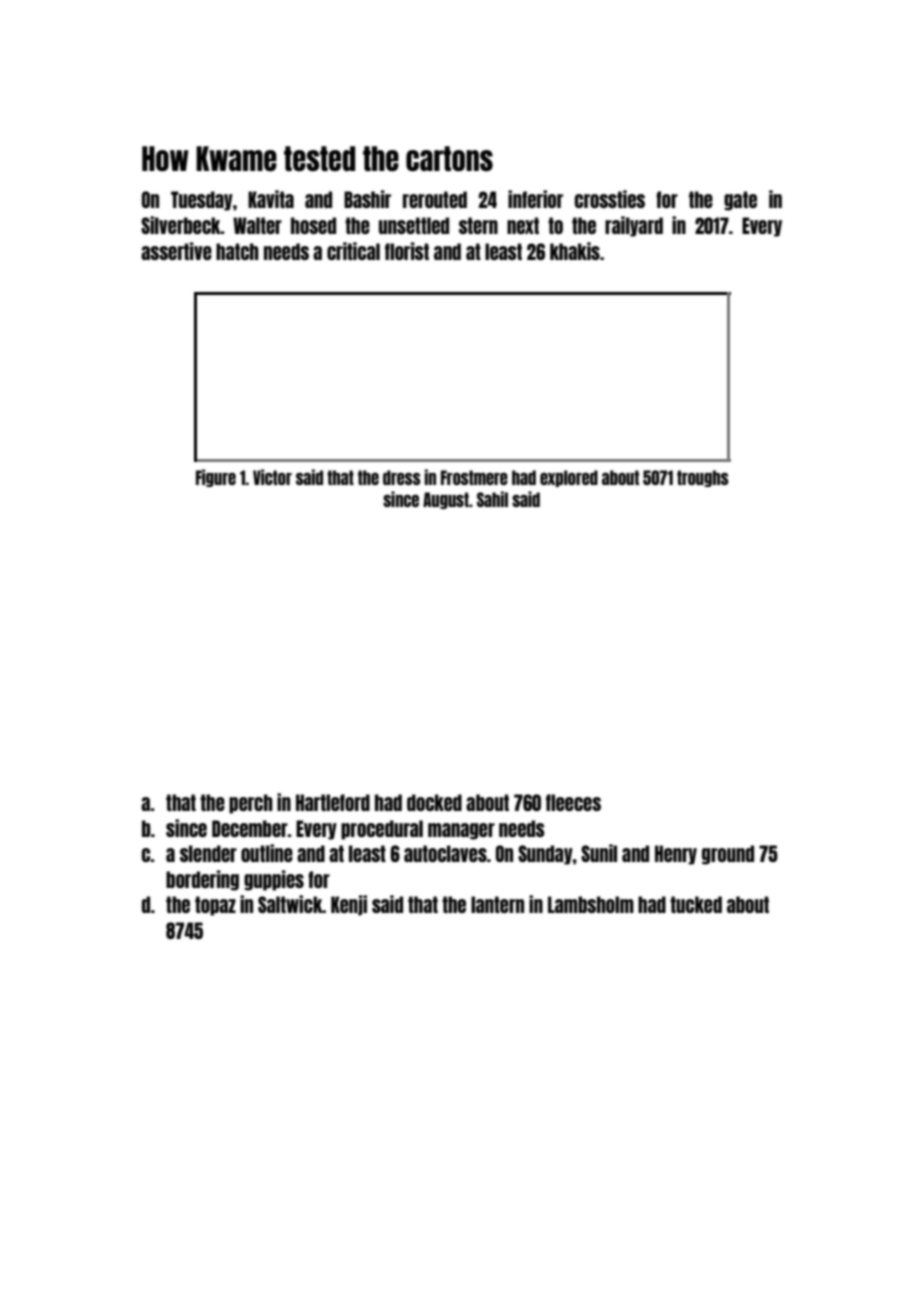  Describe the element at coordinates (446, 500) in the image. I see `August` at that location.
